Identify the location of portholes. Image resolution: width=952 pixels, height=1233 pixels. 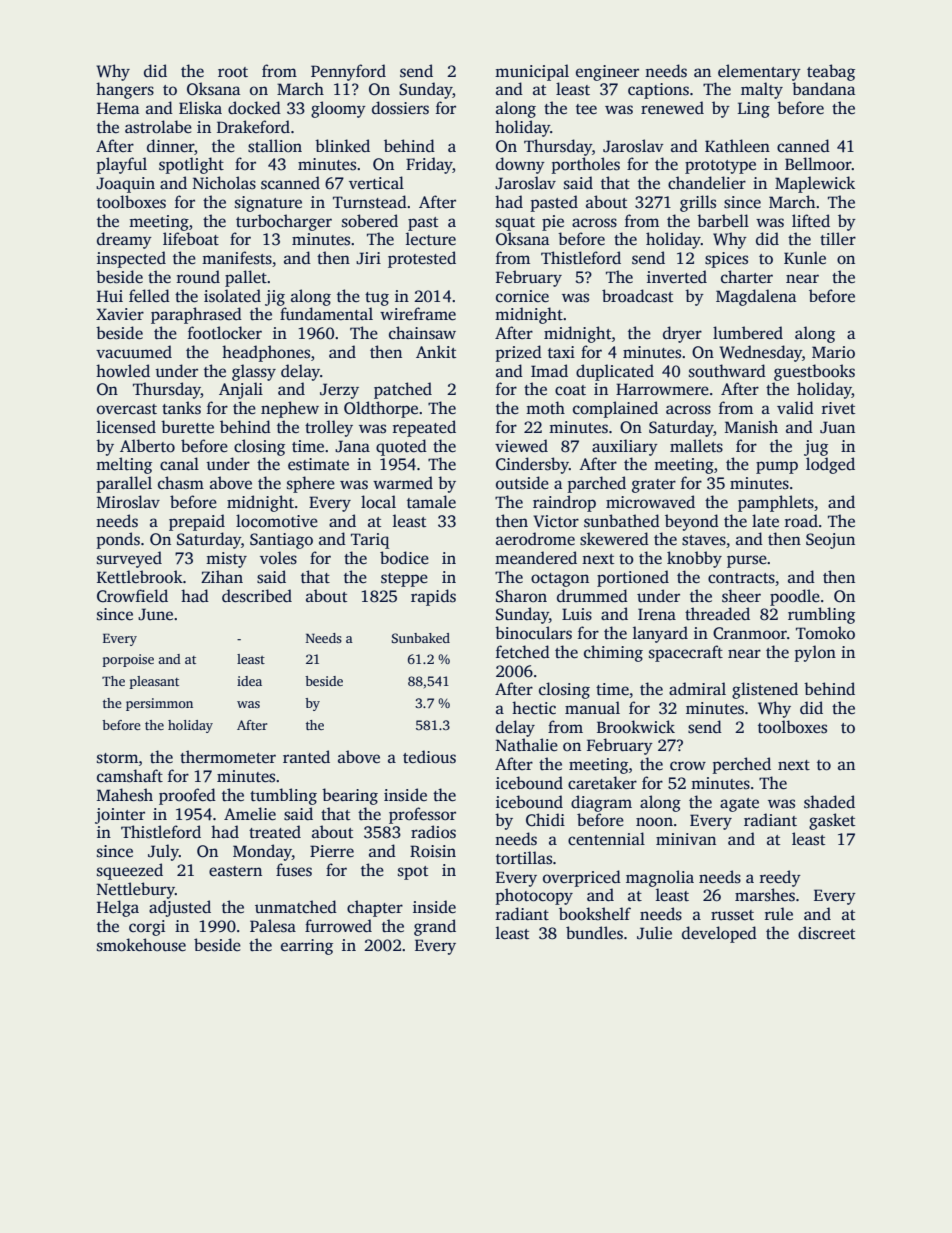
(585, 165).
